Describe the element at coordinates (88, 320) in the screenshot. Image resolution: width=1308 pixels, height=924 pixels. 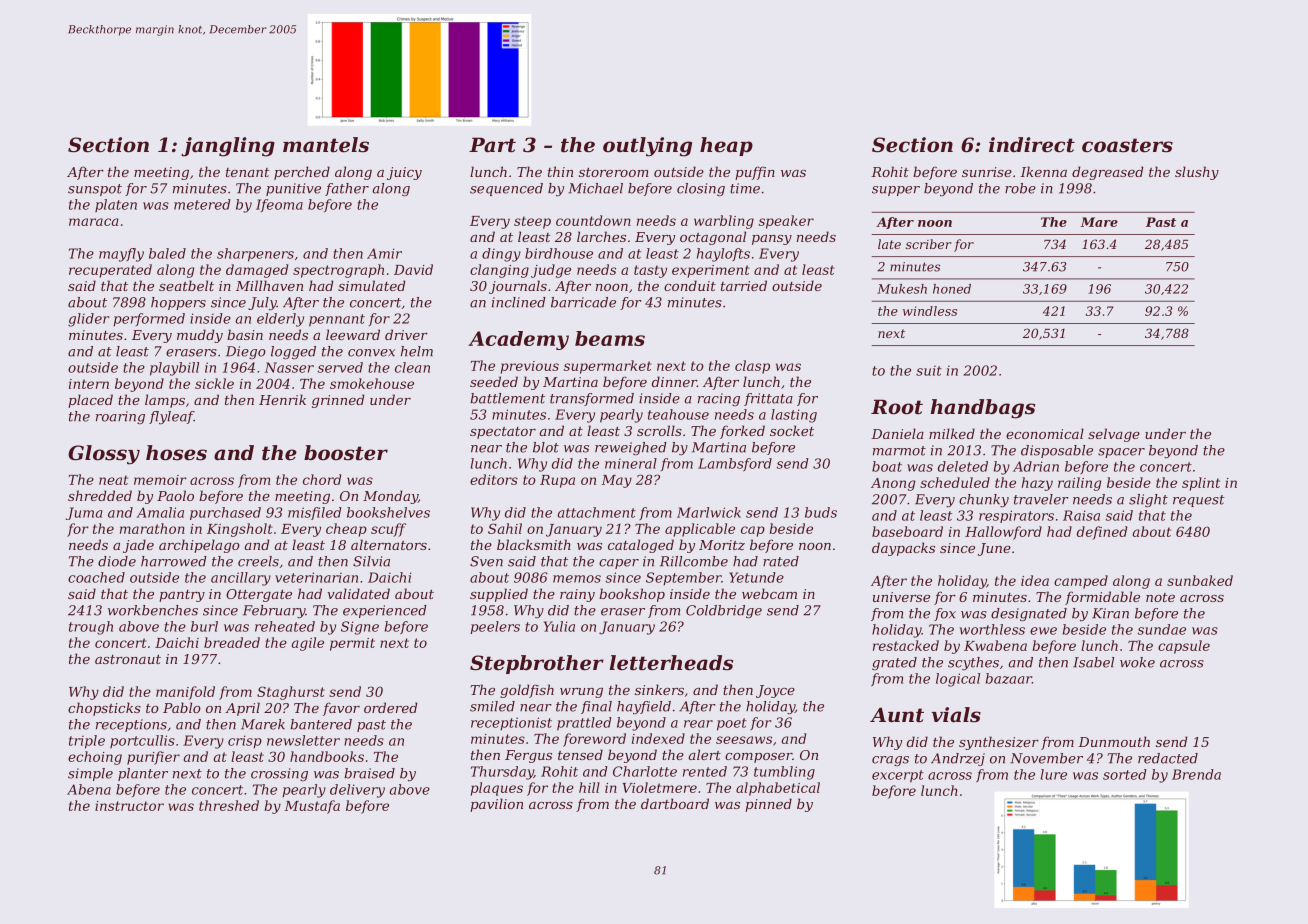
I see `glider` at that location.
